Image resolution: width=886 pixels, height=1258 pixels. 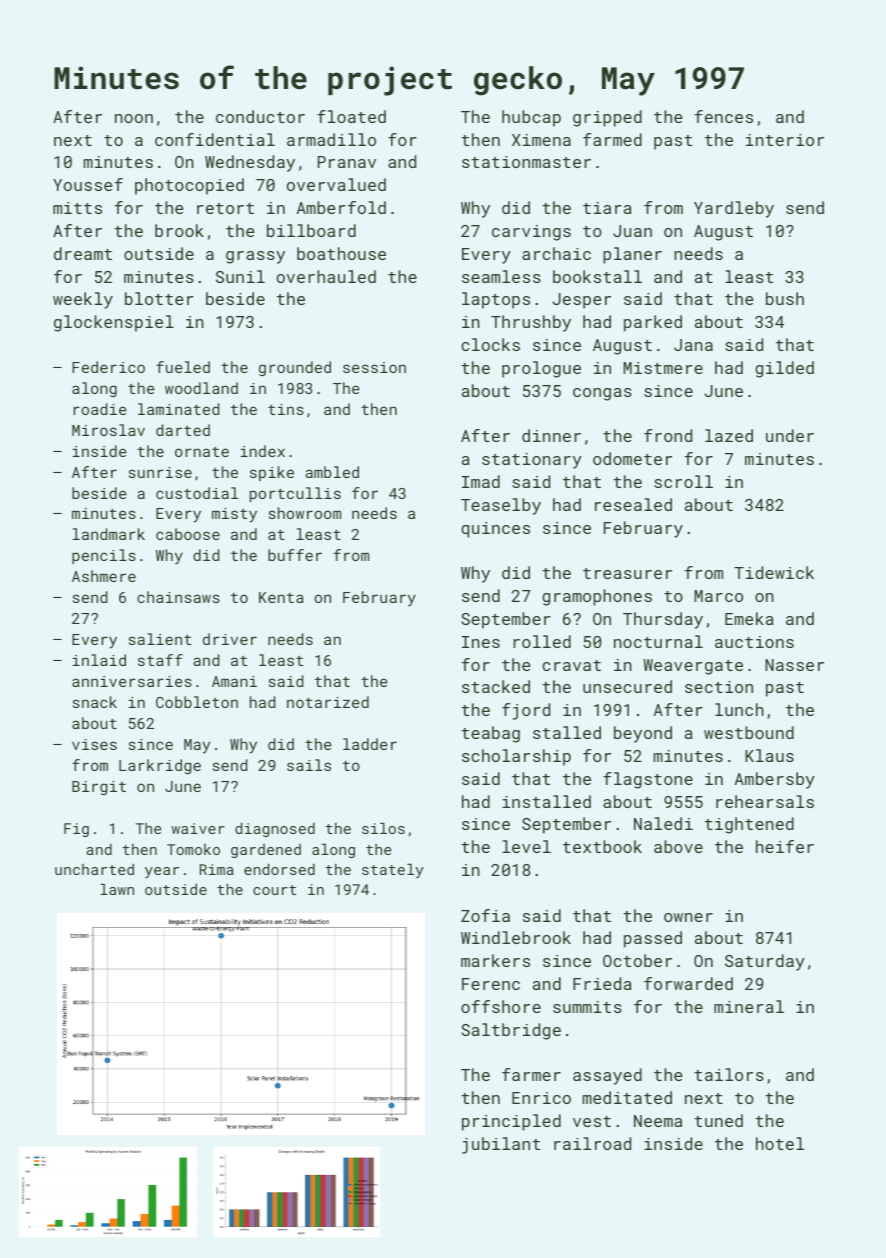 What do you see at coordinates (531, 118) in the document?
I see `hubcap` at bounding box center [531, 118].
